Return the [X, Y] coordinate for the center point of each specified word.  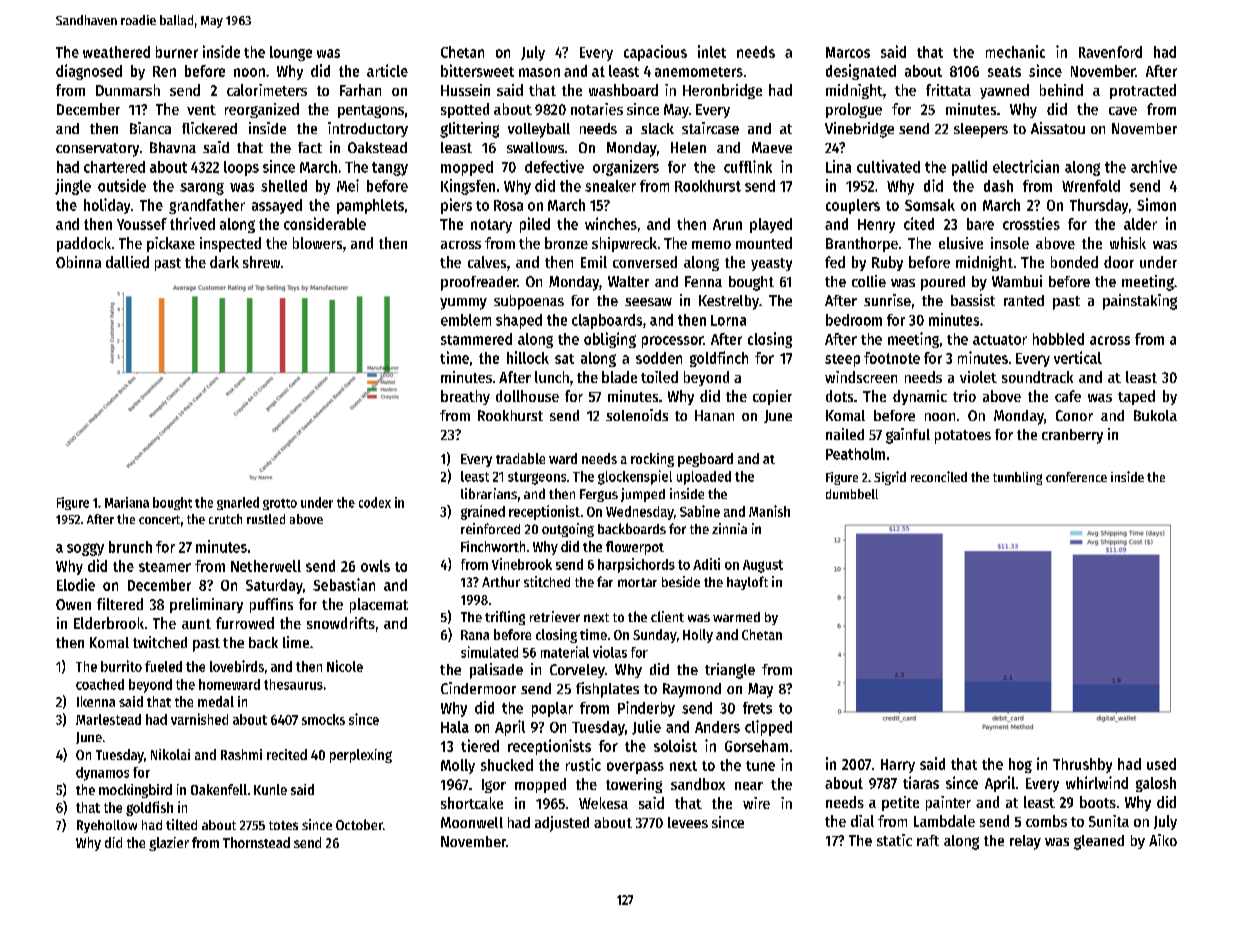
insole [1010, 243]
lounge [291, 53]
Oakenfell [219, 789]
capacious [655, 53]
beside [681, 581]
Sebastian [344, 584]
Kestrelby [729, 302]
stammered [476, 339]
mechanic [1015, 51]
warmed [736, 617]
